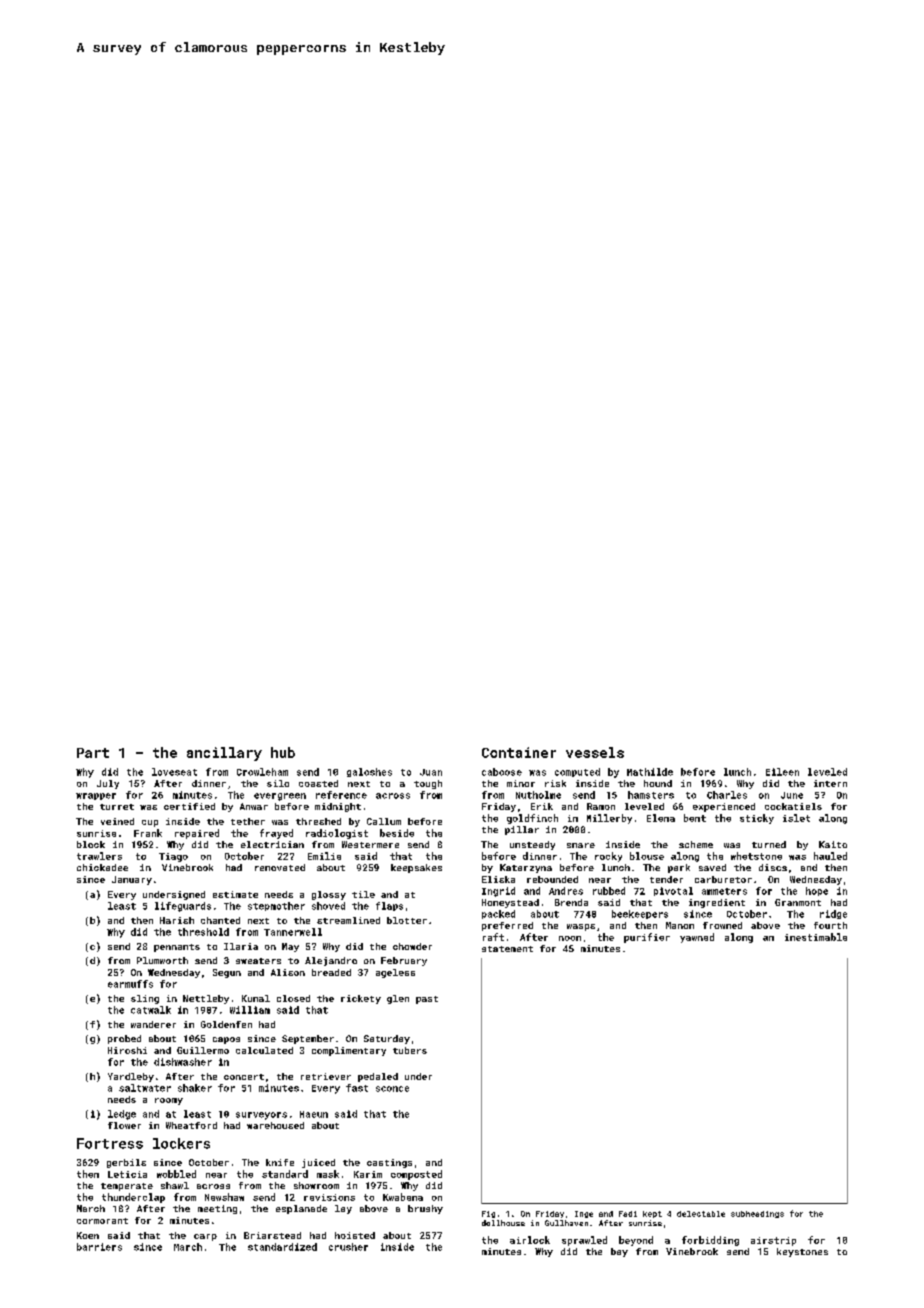 The image size is (924, 1308). I want to click on beside, so click(397, 833).
